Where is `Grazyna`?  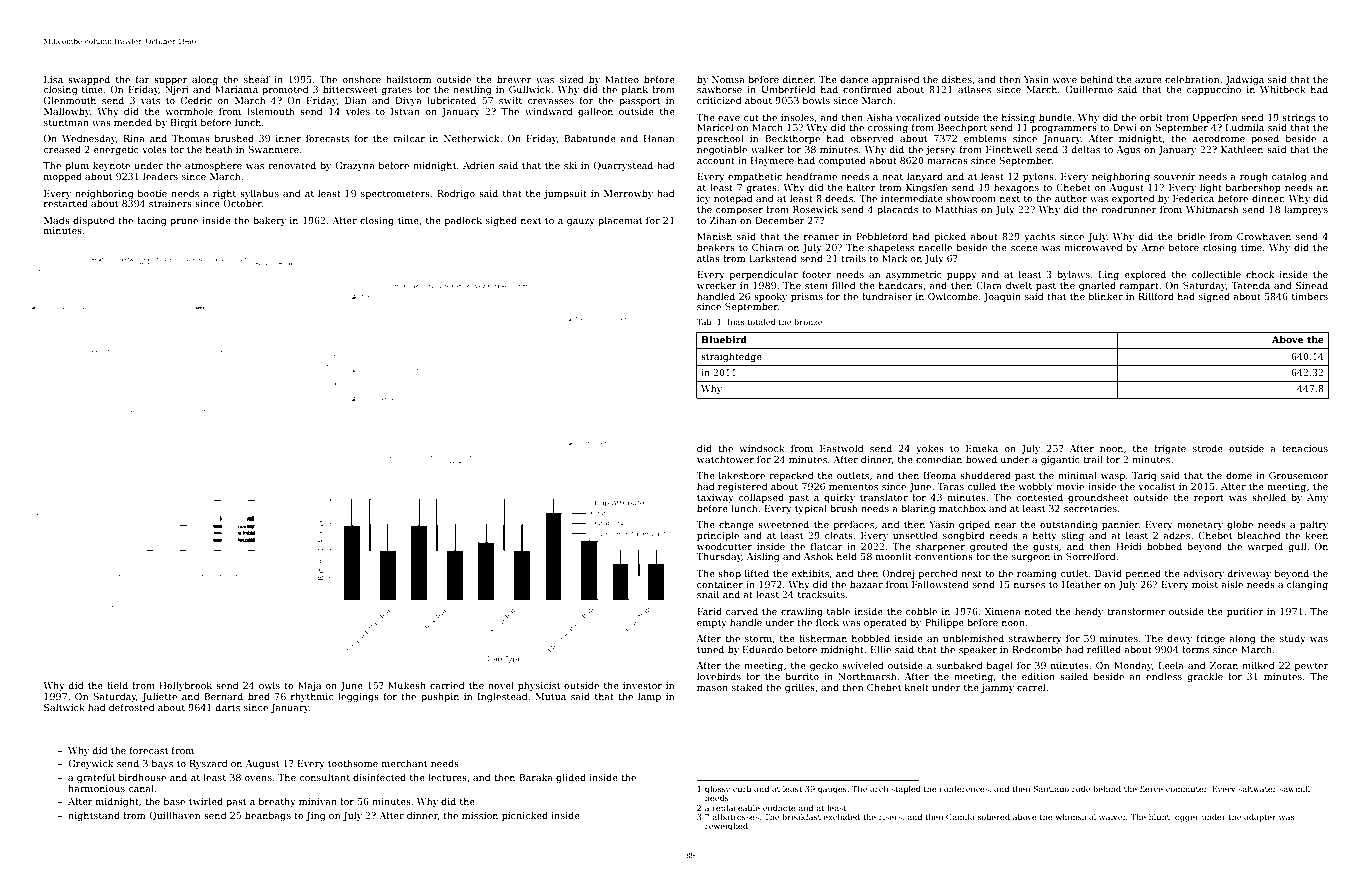 Grazyna is located at coordinates (355, 166).
